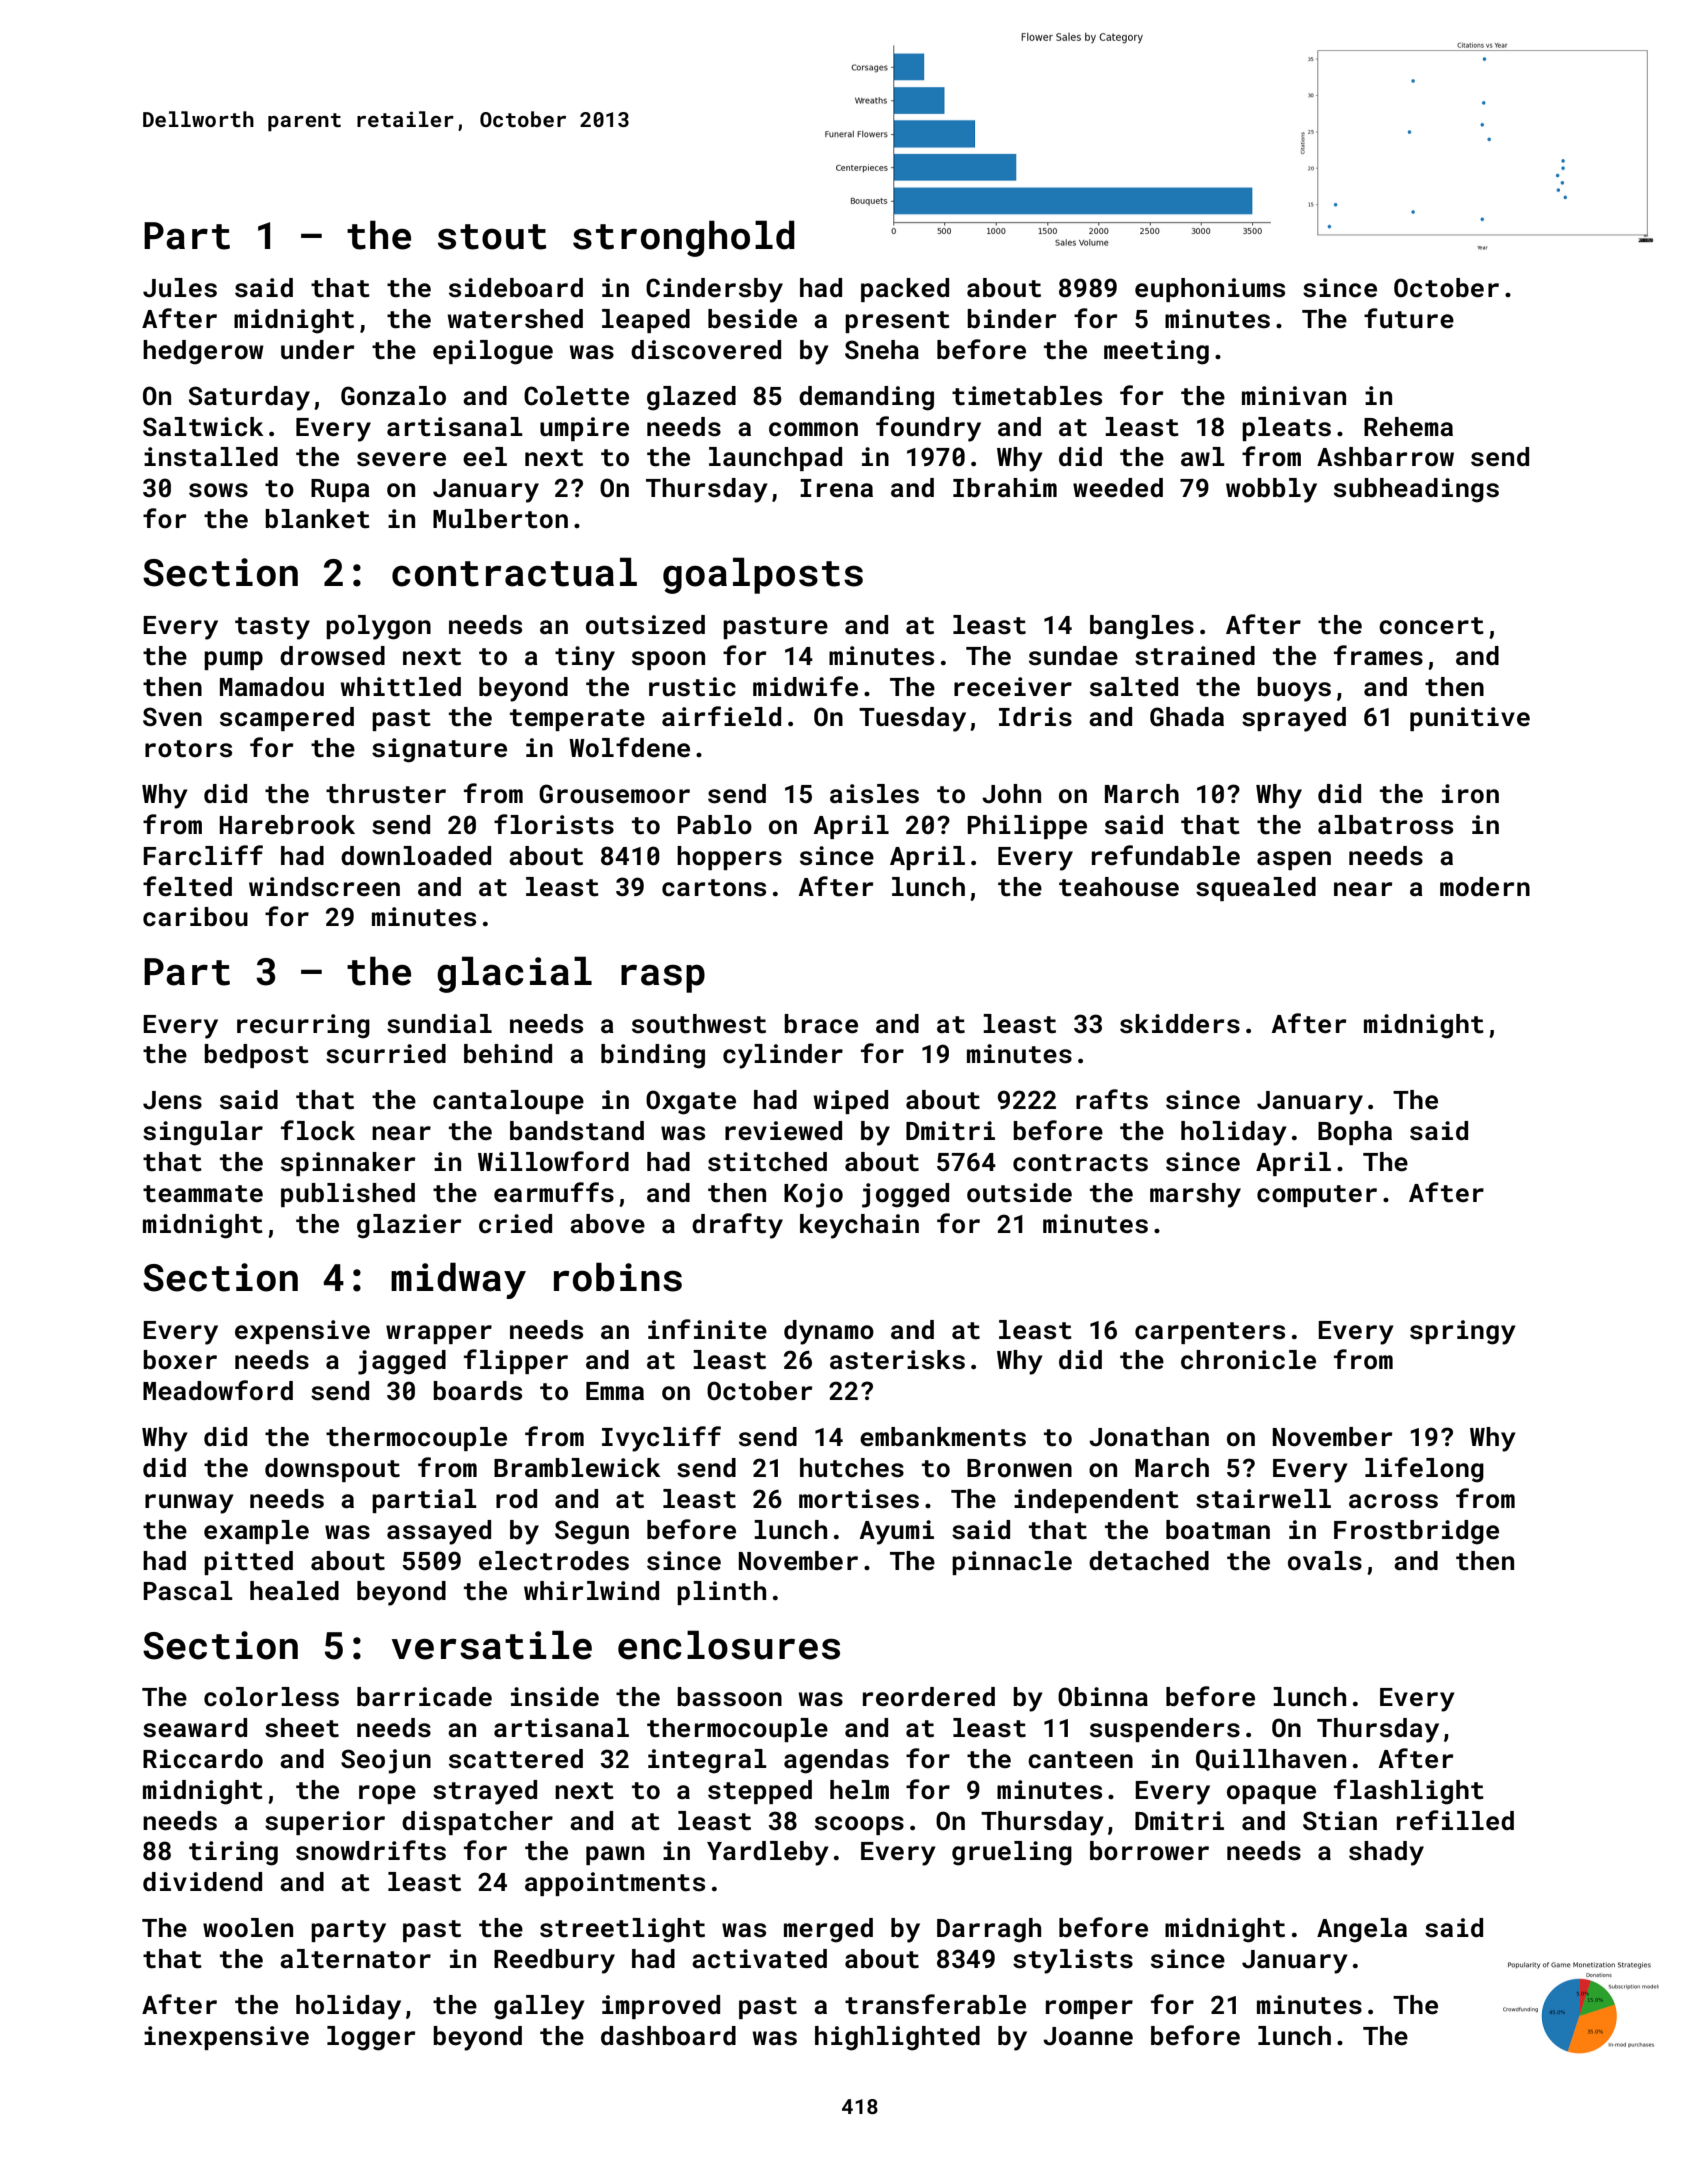 The height and width of the image is (2178, 1683). I want to click on rafts, so click(1112, 1099).
